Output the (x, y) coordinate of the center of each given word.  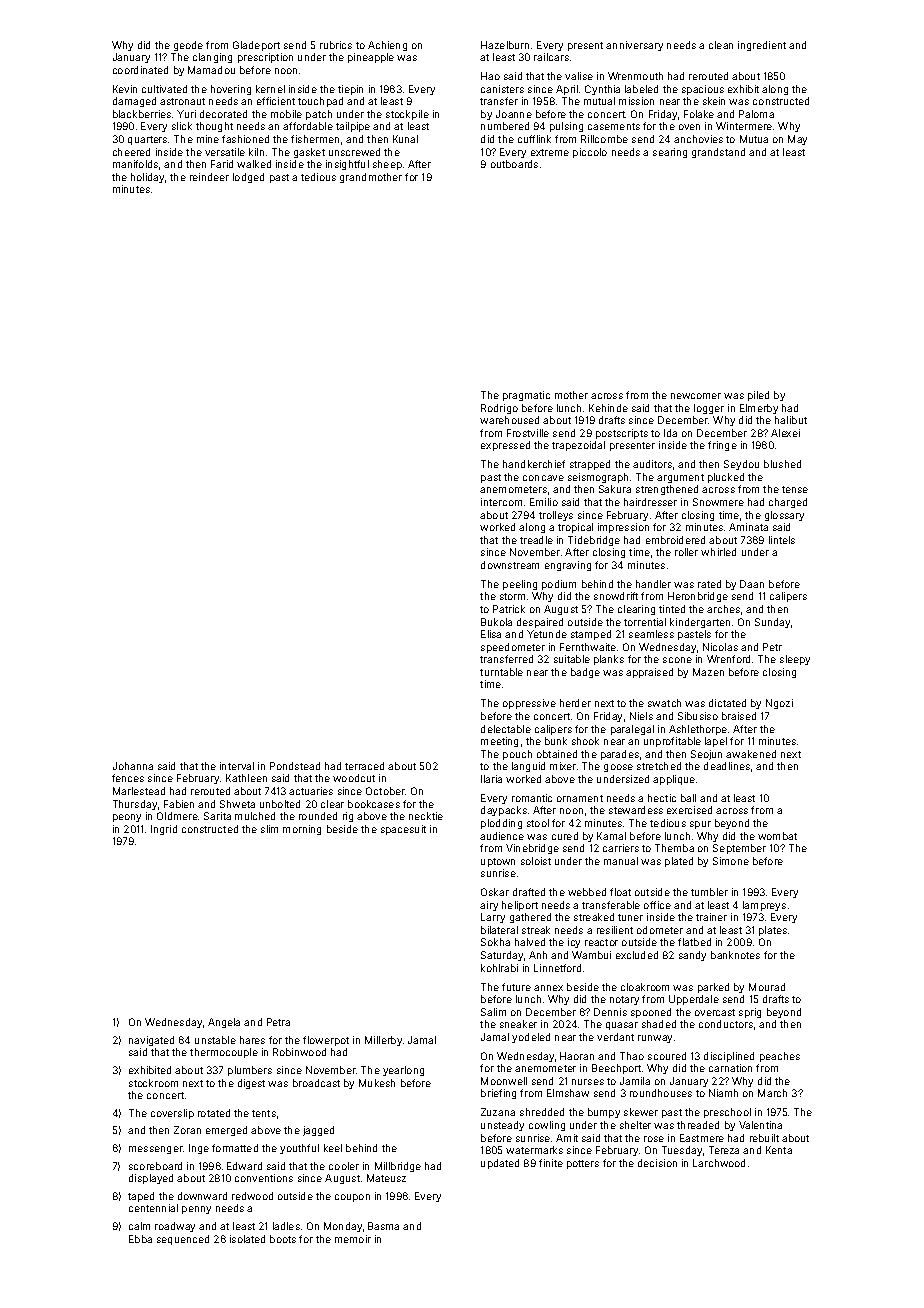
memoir (353, 1239)
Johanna (133, 766)
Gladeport (256, 46)
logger (709, 409)
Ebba (140, 1239)
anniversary (634, 46)
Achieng (387, 46)
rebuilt (764, 1138)
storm (512, 596)
